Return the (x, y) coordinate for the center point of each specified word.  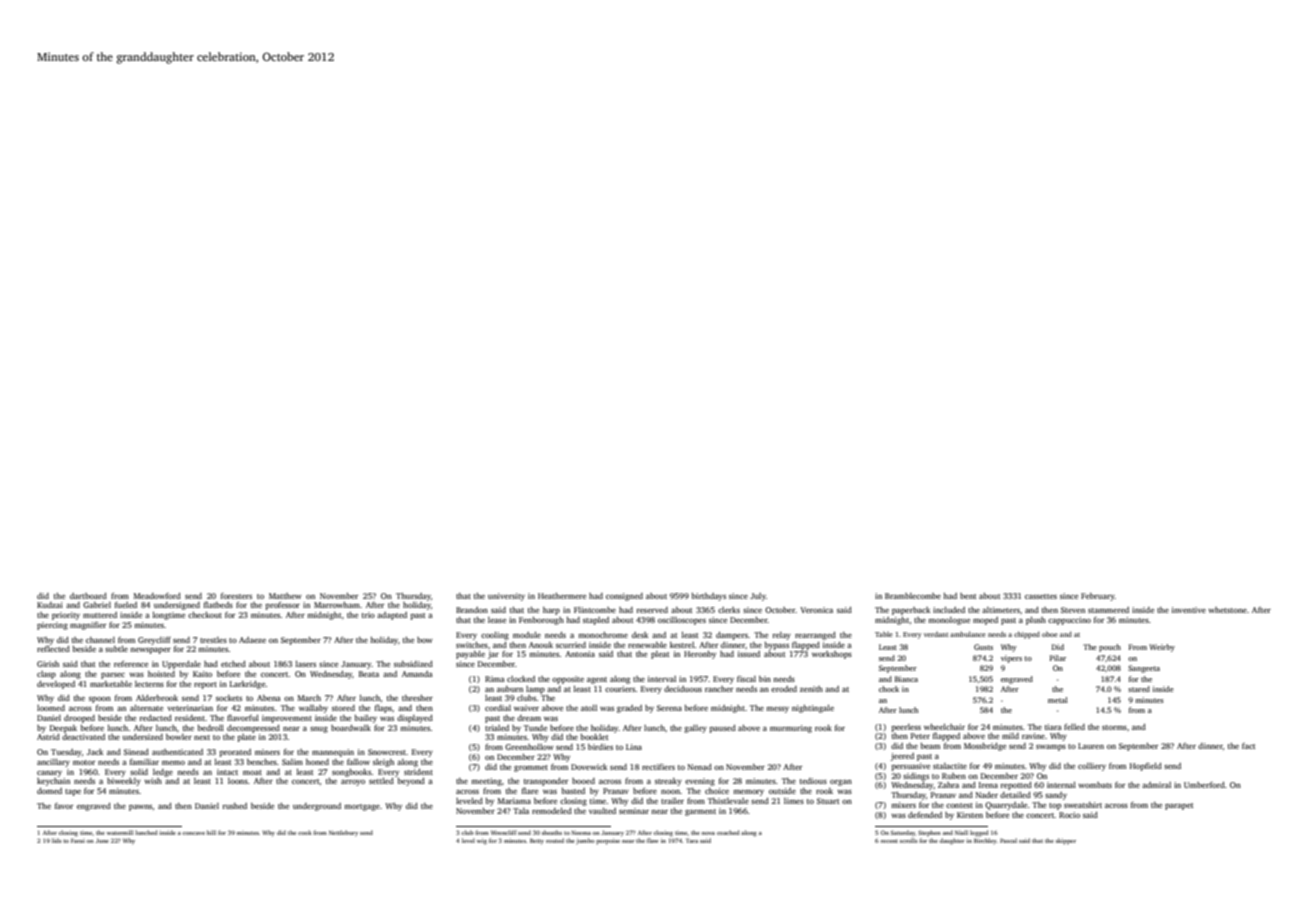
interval (662, 679)
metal (1058, 700)
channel (100, 640)
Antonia (580, 654)
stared (1139, 689)
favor (64, 806)
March (309, 698)
